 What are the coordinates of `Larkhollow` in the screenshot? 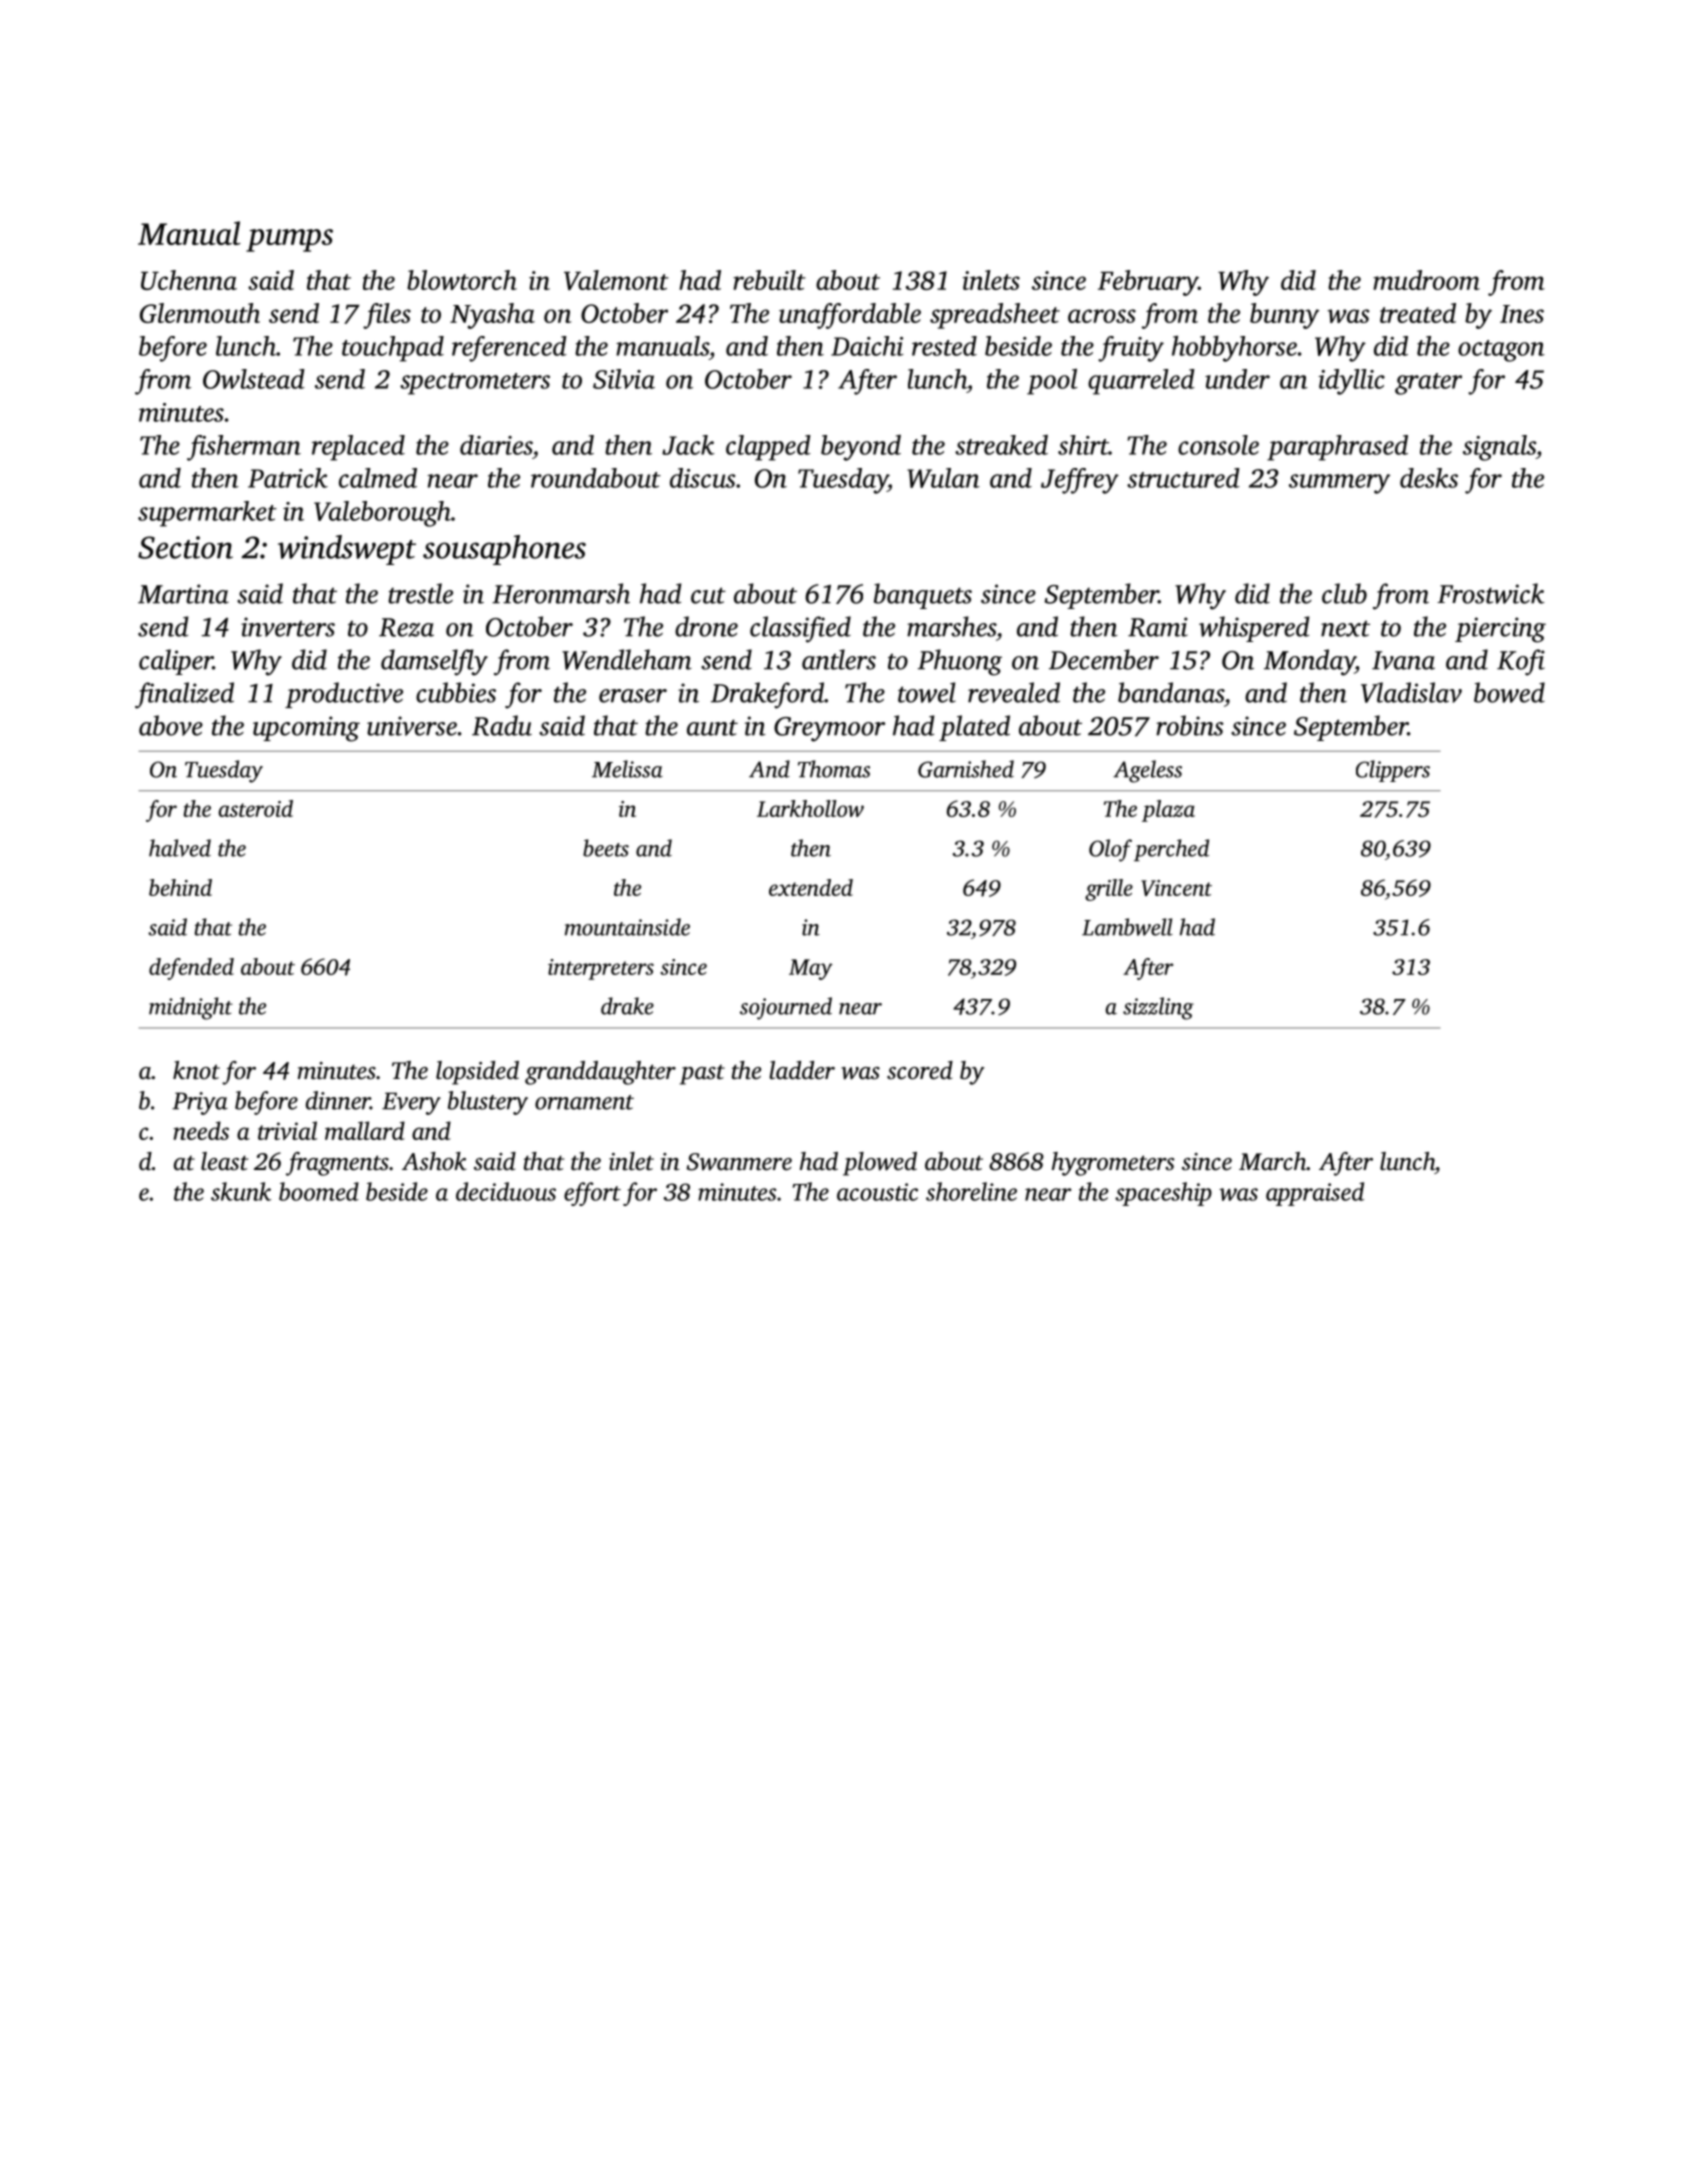 It's located at (810, 808).
